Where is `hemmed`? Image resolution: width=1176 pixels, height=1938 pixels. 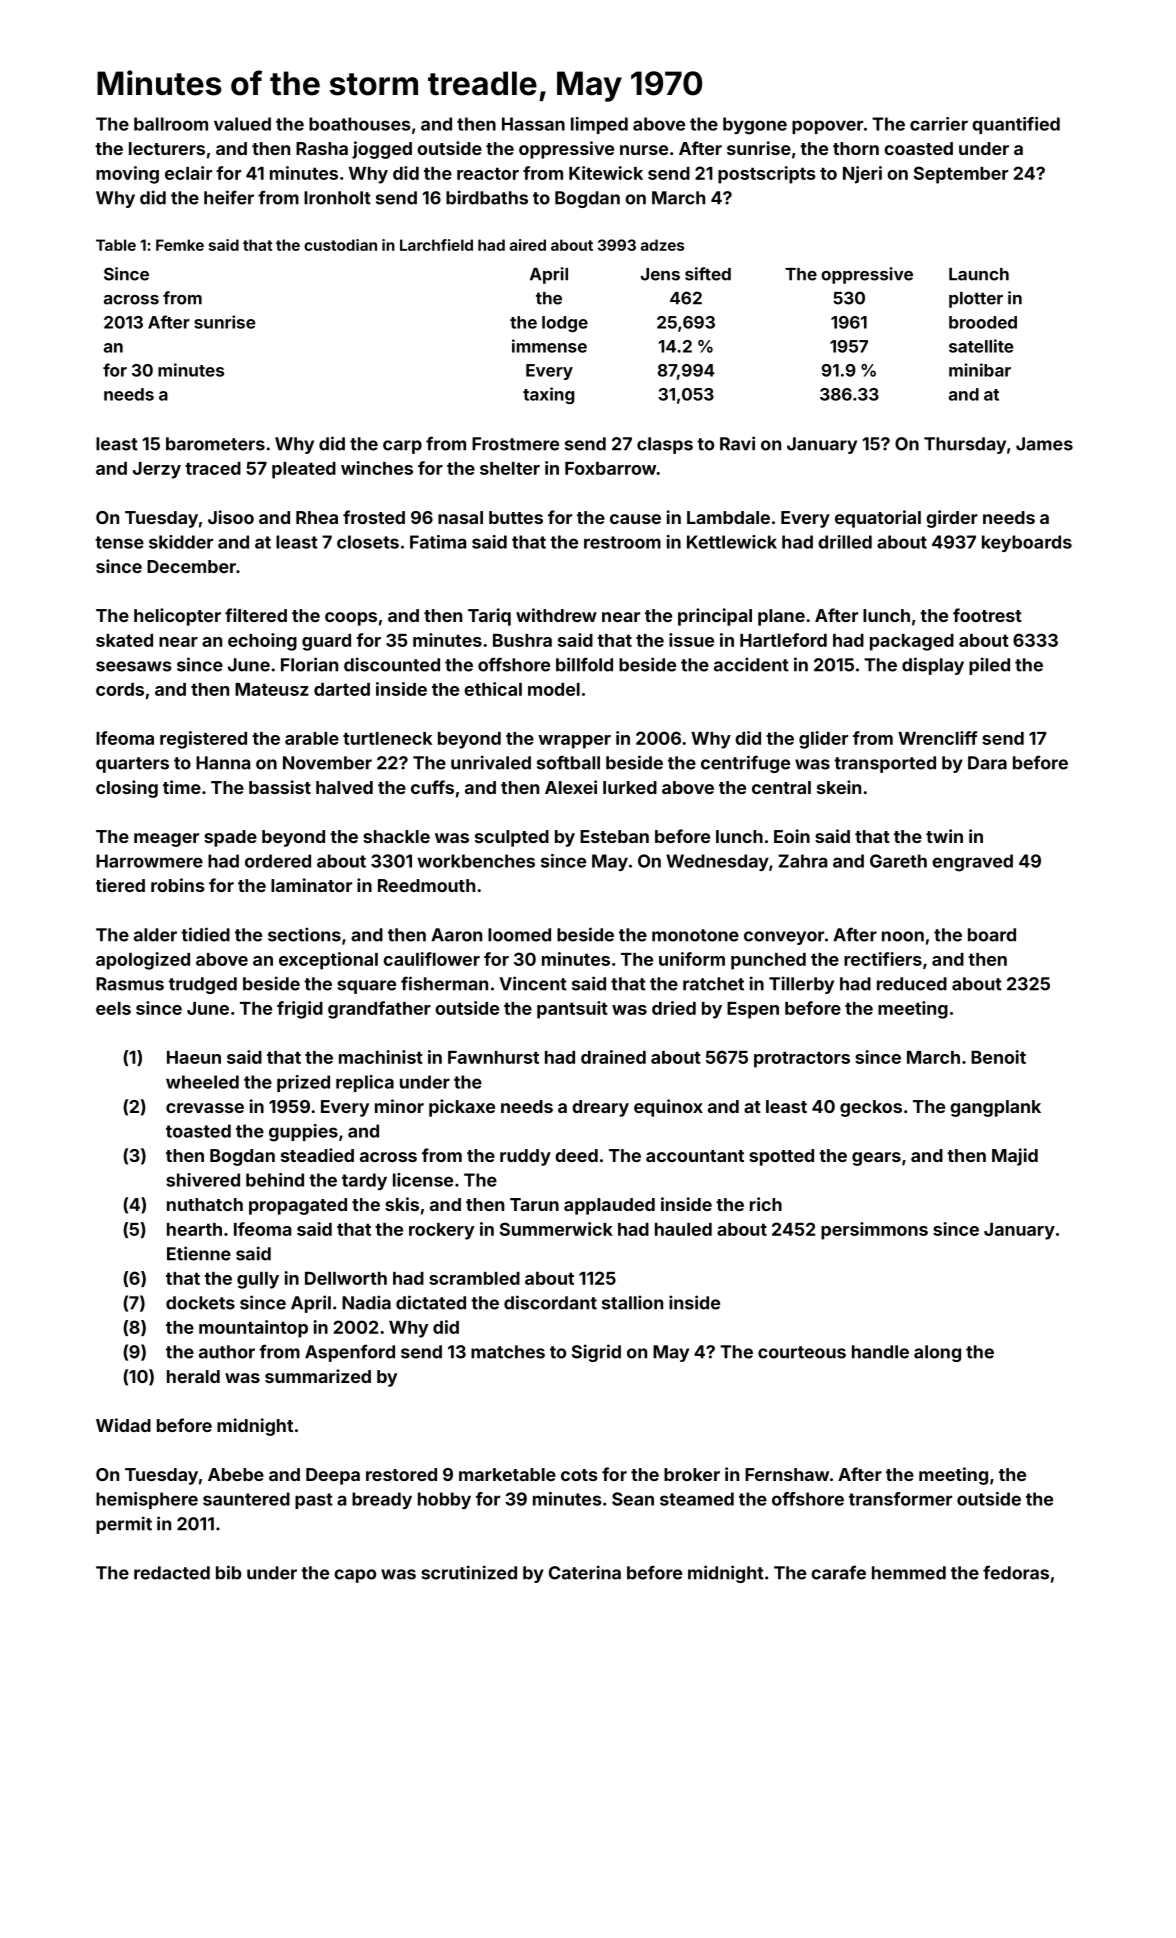
hemmed is located at coordinates (909, 1573).
